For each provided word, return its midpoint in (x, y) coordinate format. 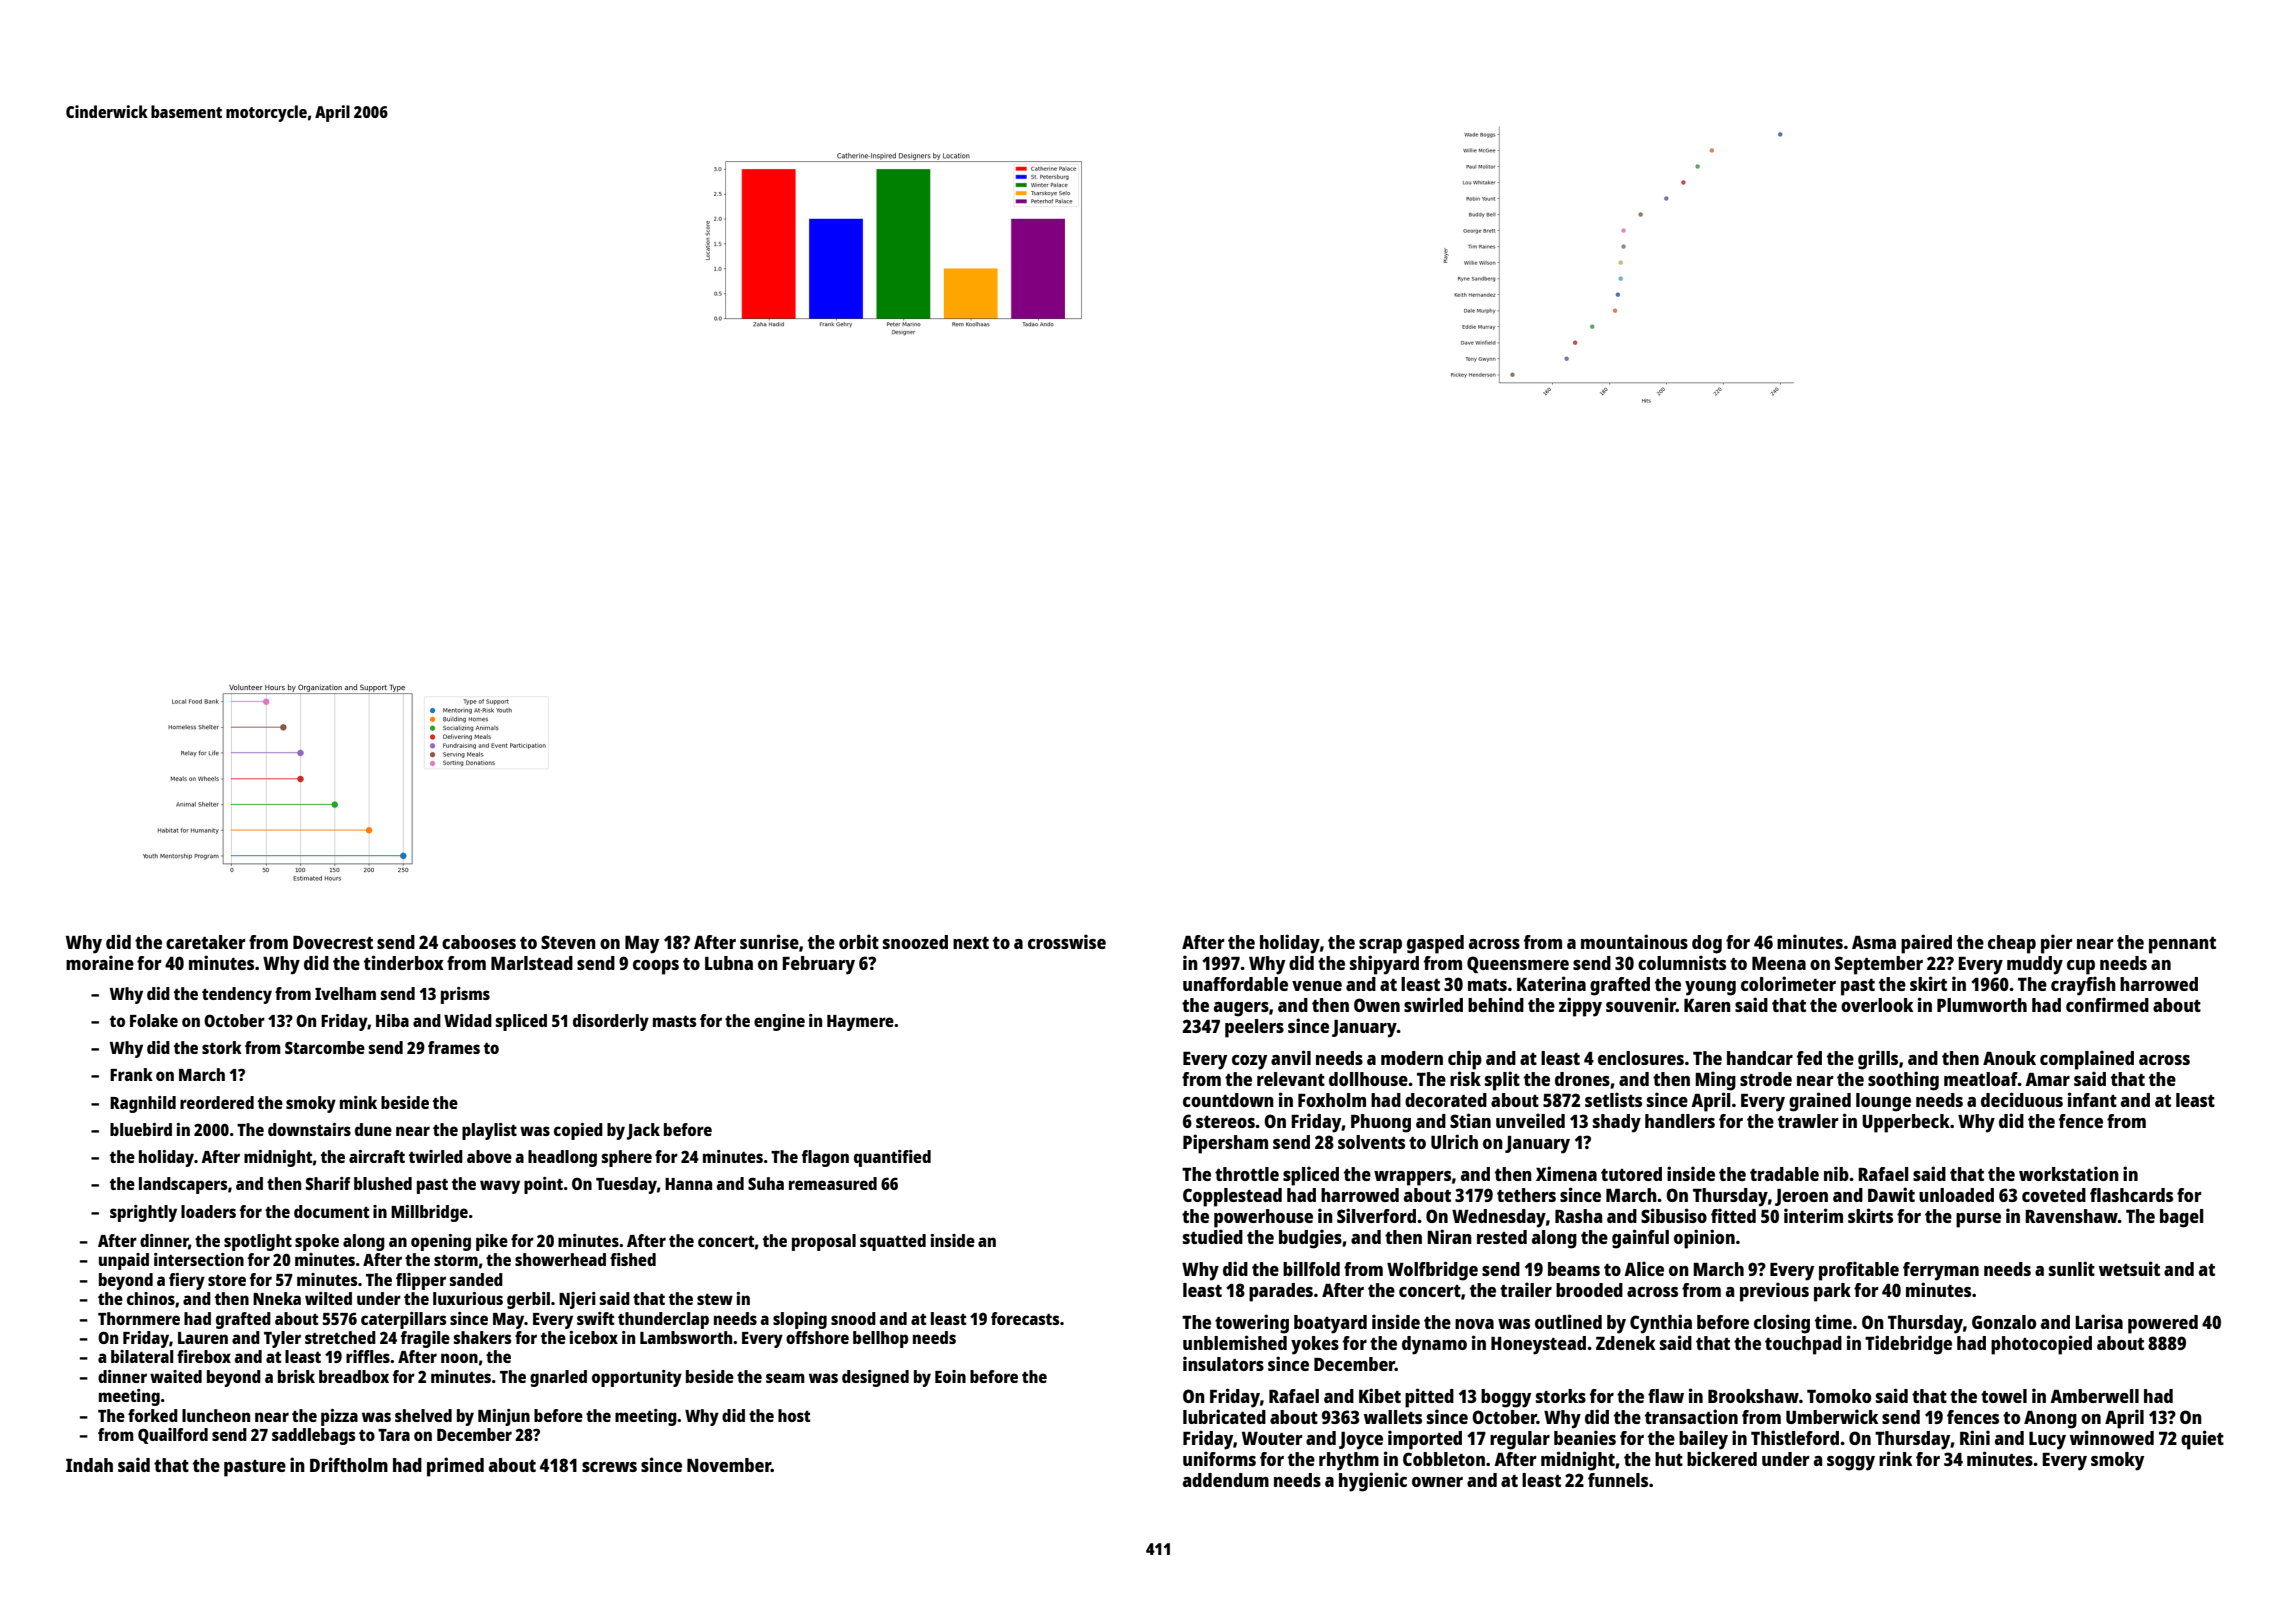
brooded (1589, 1290)
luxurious (468, 1298)
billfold (1311, 1268)
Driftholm (349, 1464)
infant (2092, 1099)
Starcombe (325, 1047)
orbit (859, 941)
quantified (892, 1158)
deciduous (2022, 1099)
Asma (1874, 942)
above (489, 1156)
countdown (1228, 1100)
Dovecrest (333, 942)
